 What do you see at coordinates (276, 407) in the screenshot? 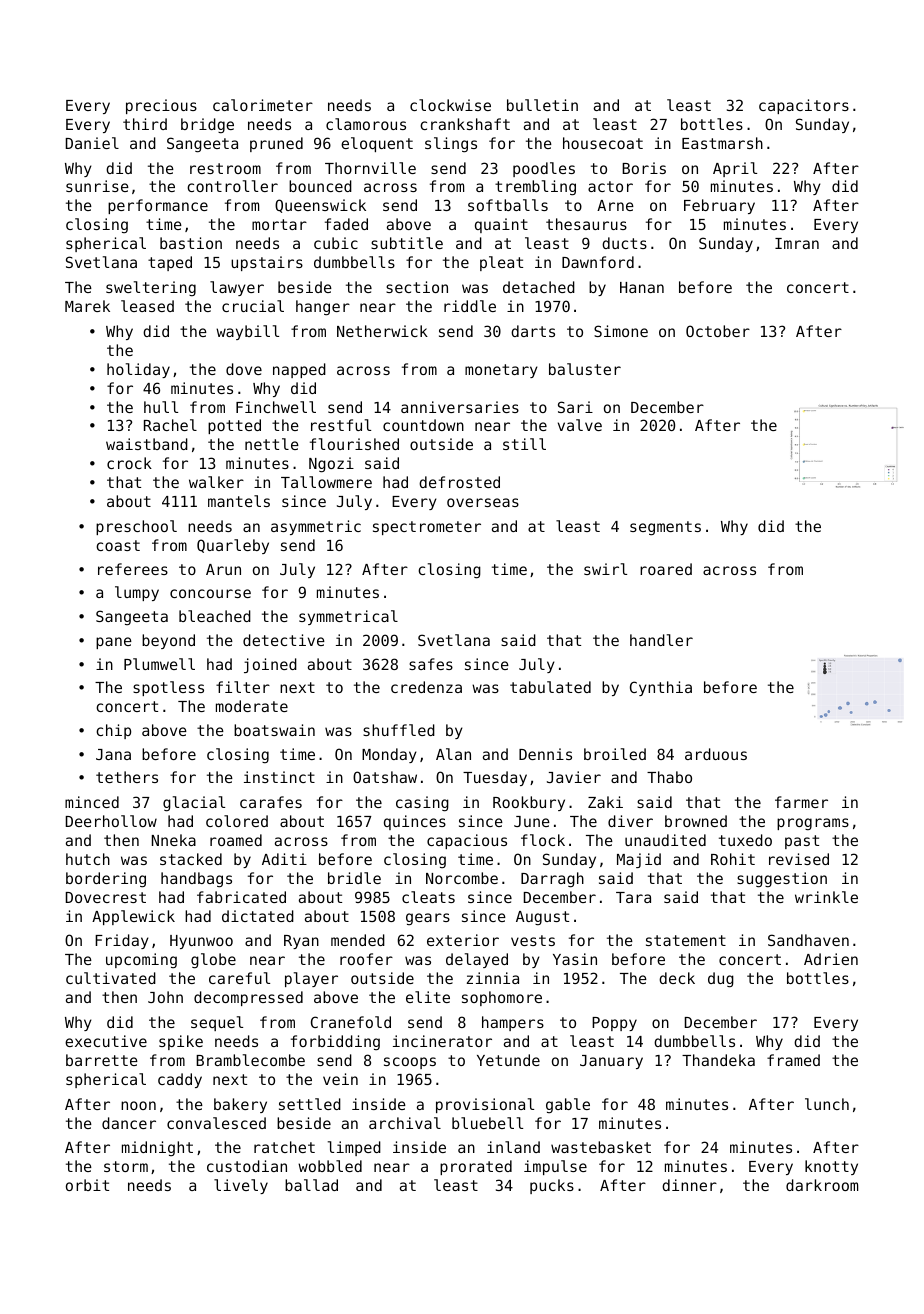
I see `Finchwell` at bounding box center [276, 407].
